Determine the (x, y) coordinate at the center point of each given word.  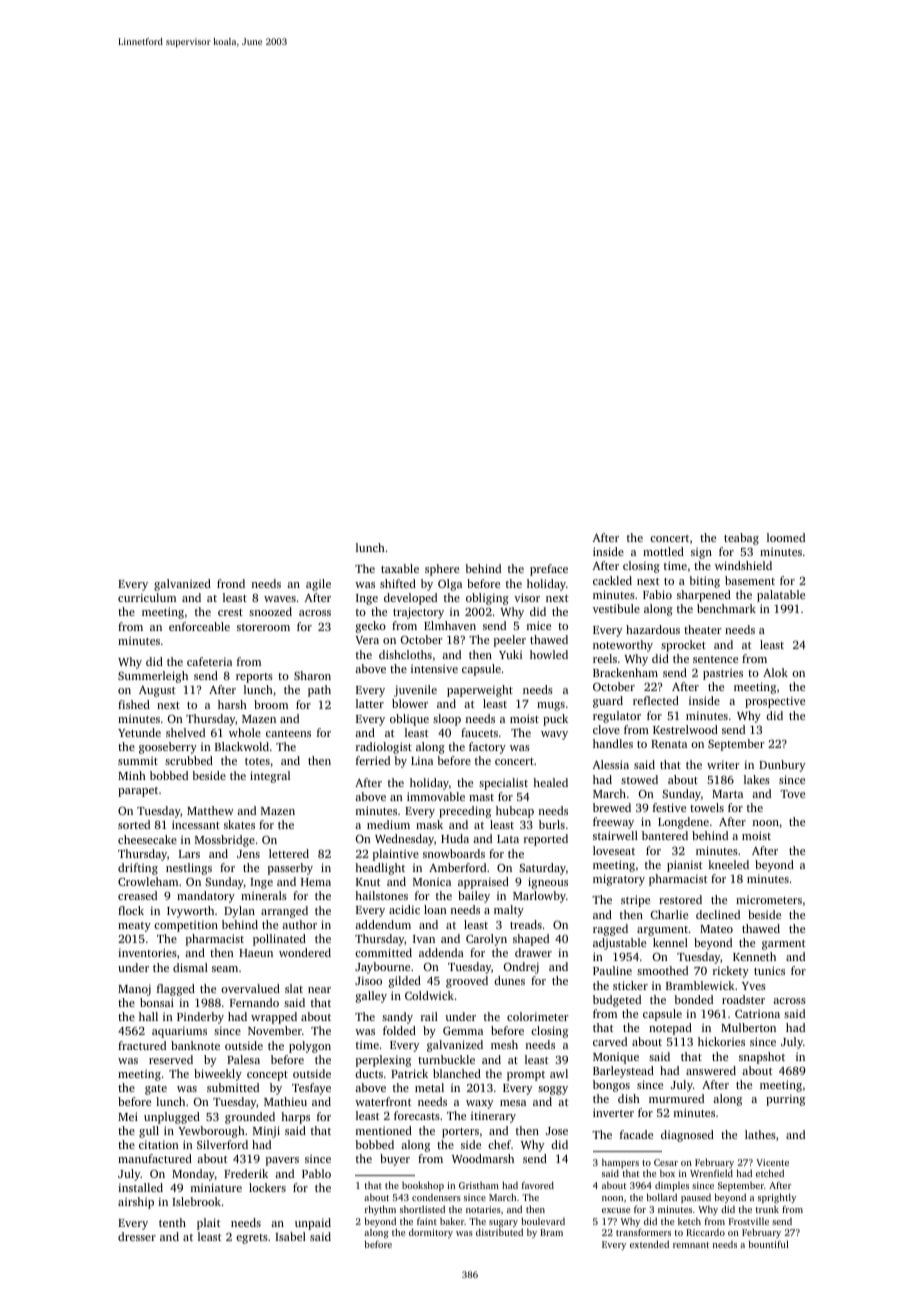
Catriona (757, 1013)
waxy (479, 1104)
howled (549, 654)
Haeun (256, 953)
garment (784, 945)
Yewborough (211, 1132)
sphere (442, 570)
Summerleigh (153, 677)
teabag (741, 539)
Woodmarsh (483, 1158)
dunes (509, 980)
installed (140, 1187)
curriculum (147, 597)
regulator (617, 717)
